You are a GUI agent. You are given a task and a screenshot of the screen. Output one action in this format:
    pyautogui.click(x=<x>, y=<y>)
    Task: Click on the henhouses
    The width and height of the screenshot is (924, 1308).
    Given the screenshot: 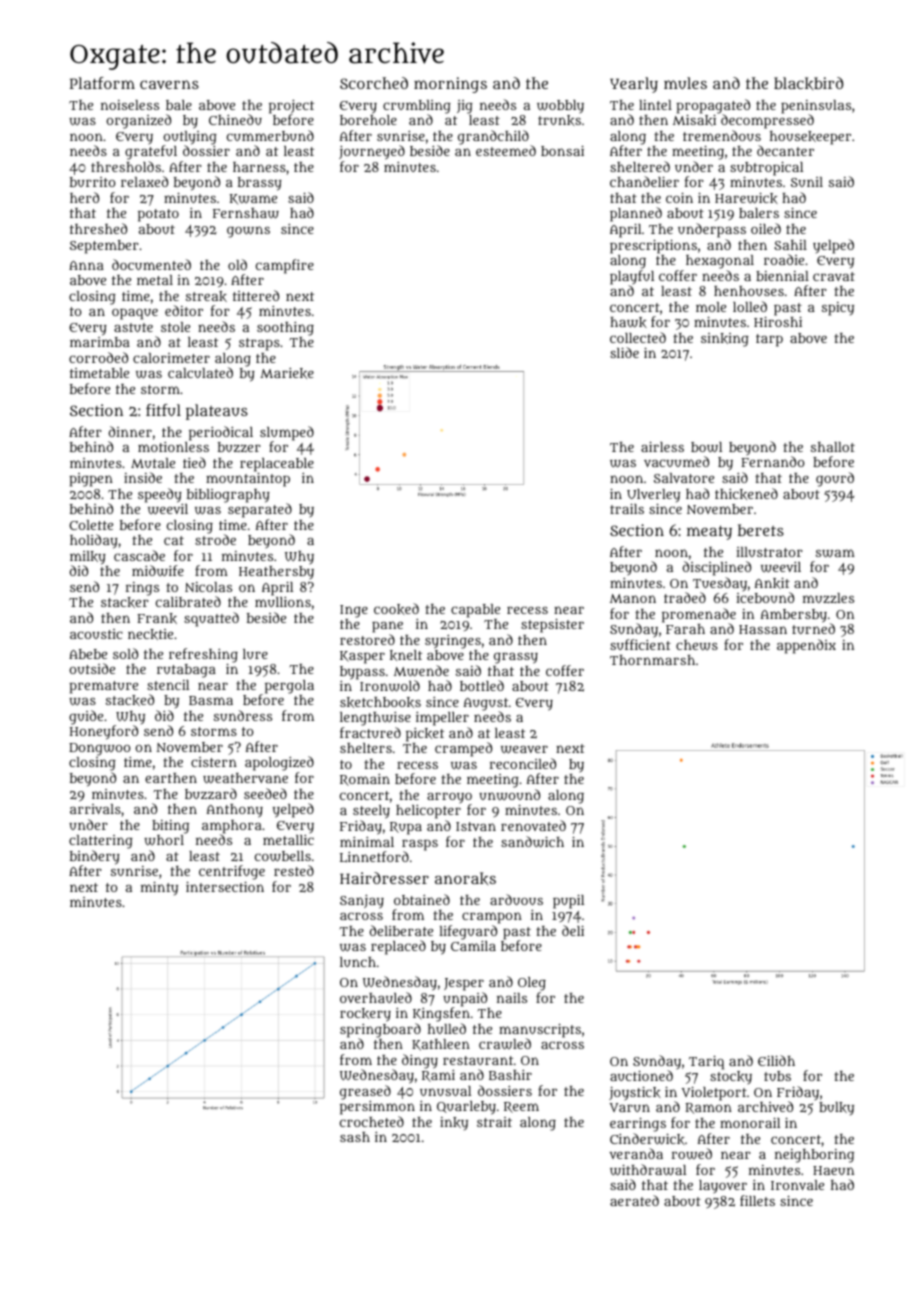 What is the action you would take?
    pyautogui.click(x=749, y=291)
